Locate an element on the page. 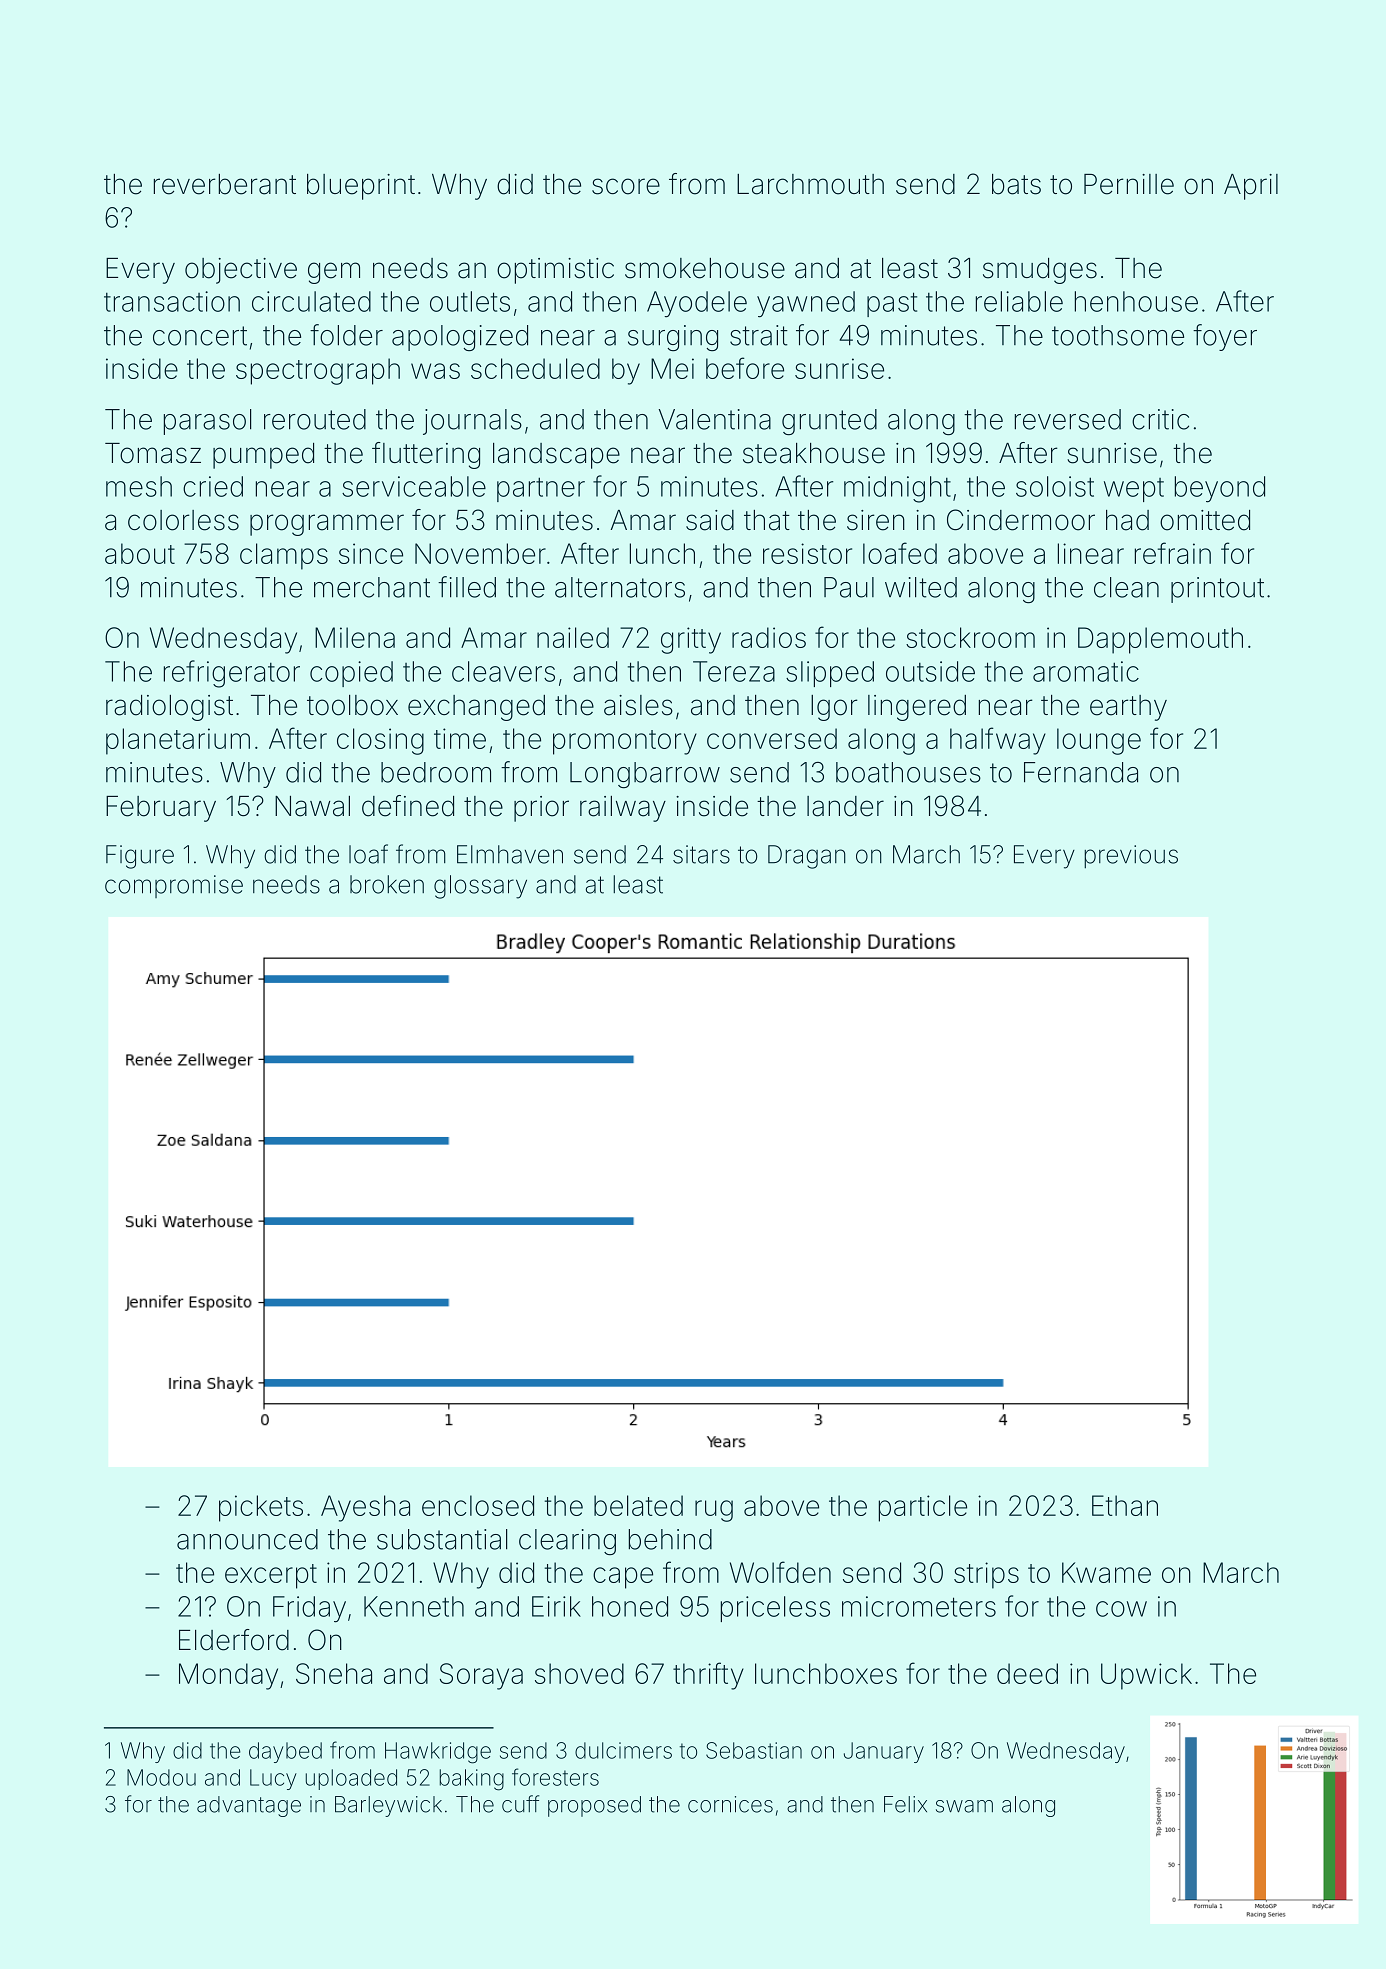 The image size is (1386, 1969). Ayesha is located at coordinates (365, 1508).
